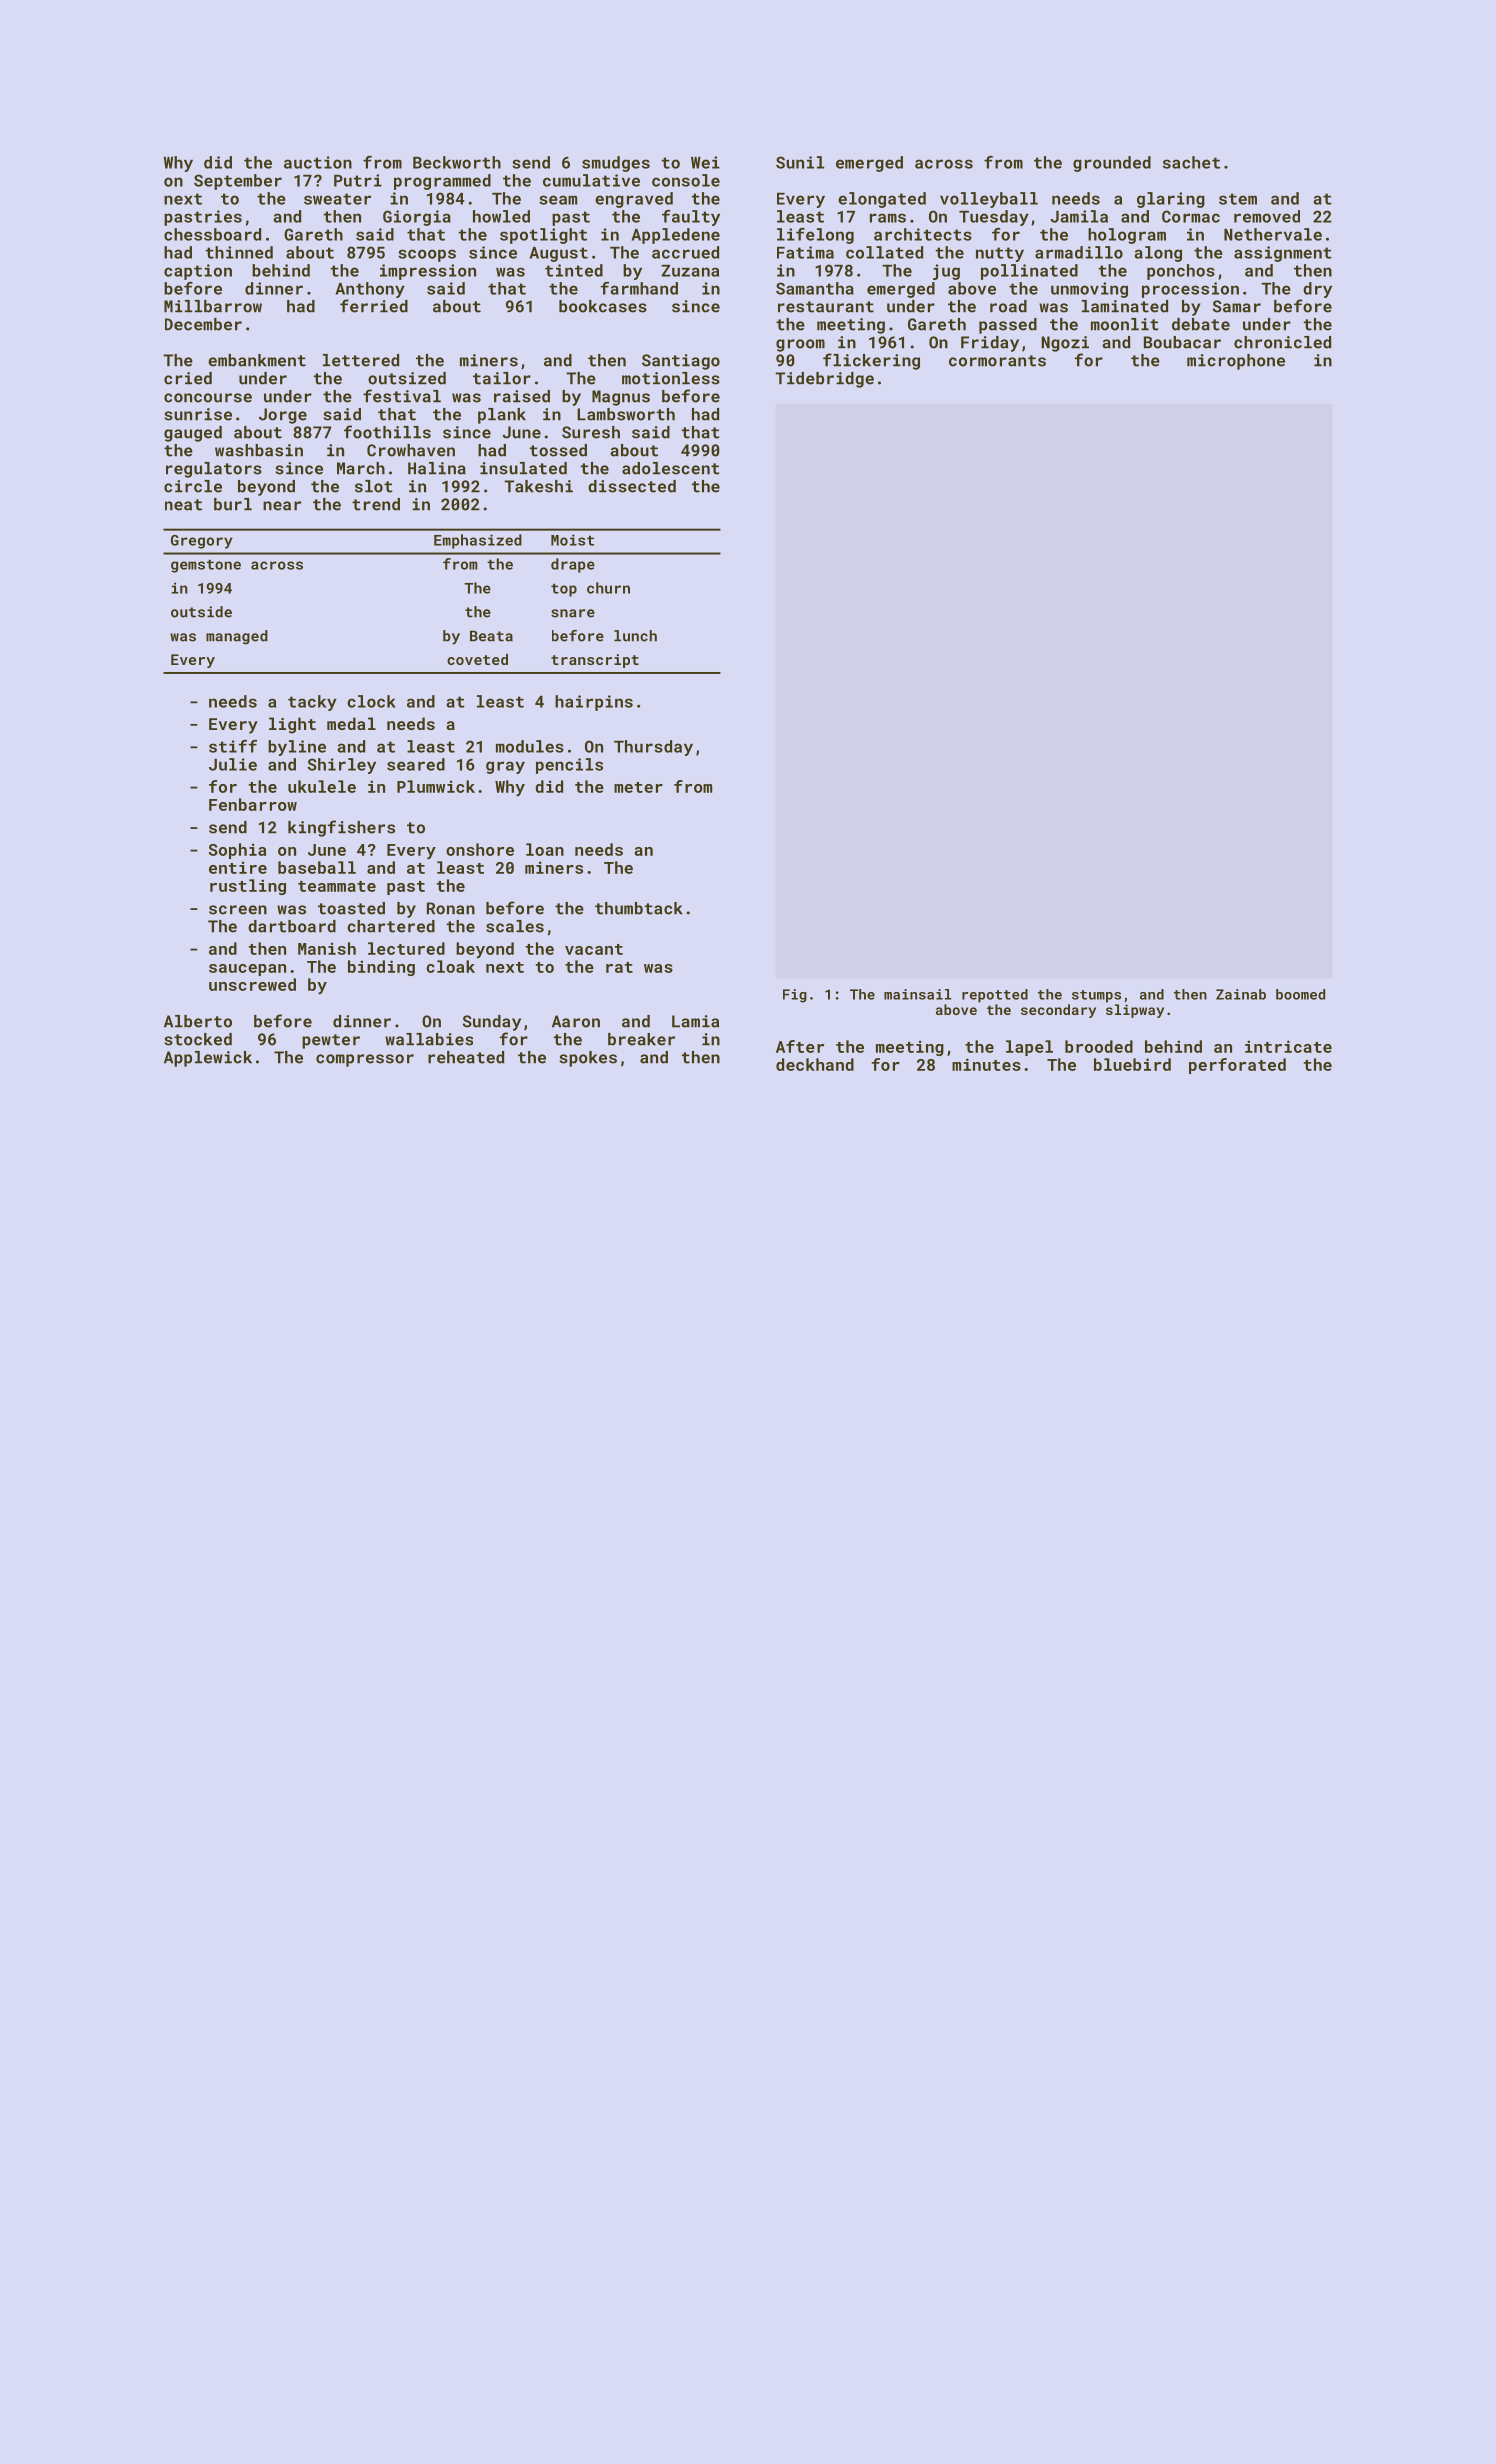 Image resolution: width=1496 pixels, height=2464 pixels. Describe the element at coordinates (1300, 994) in the document. I see `boomed` at that location.
